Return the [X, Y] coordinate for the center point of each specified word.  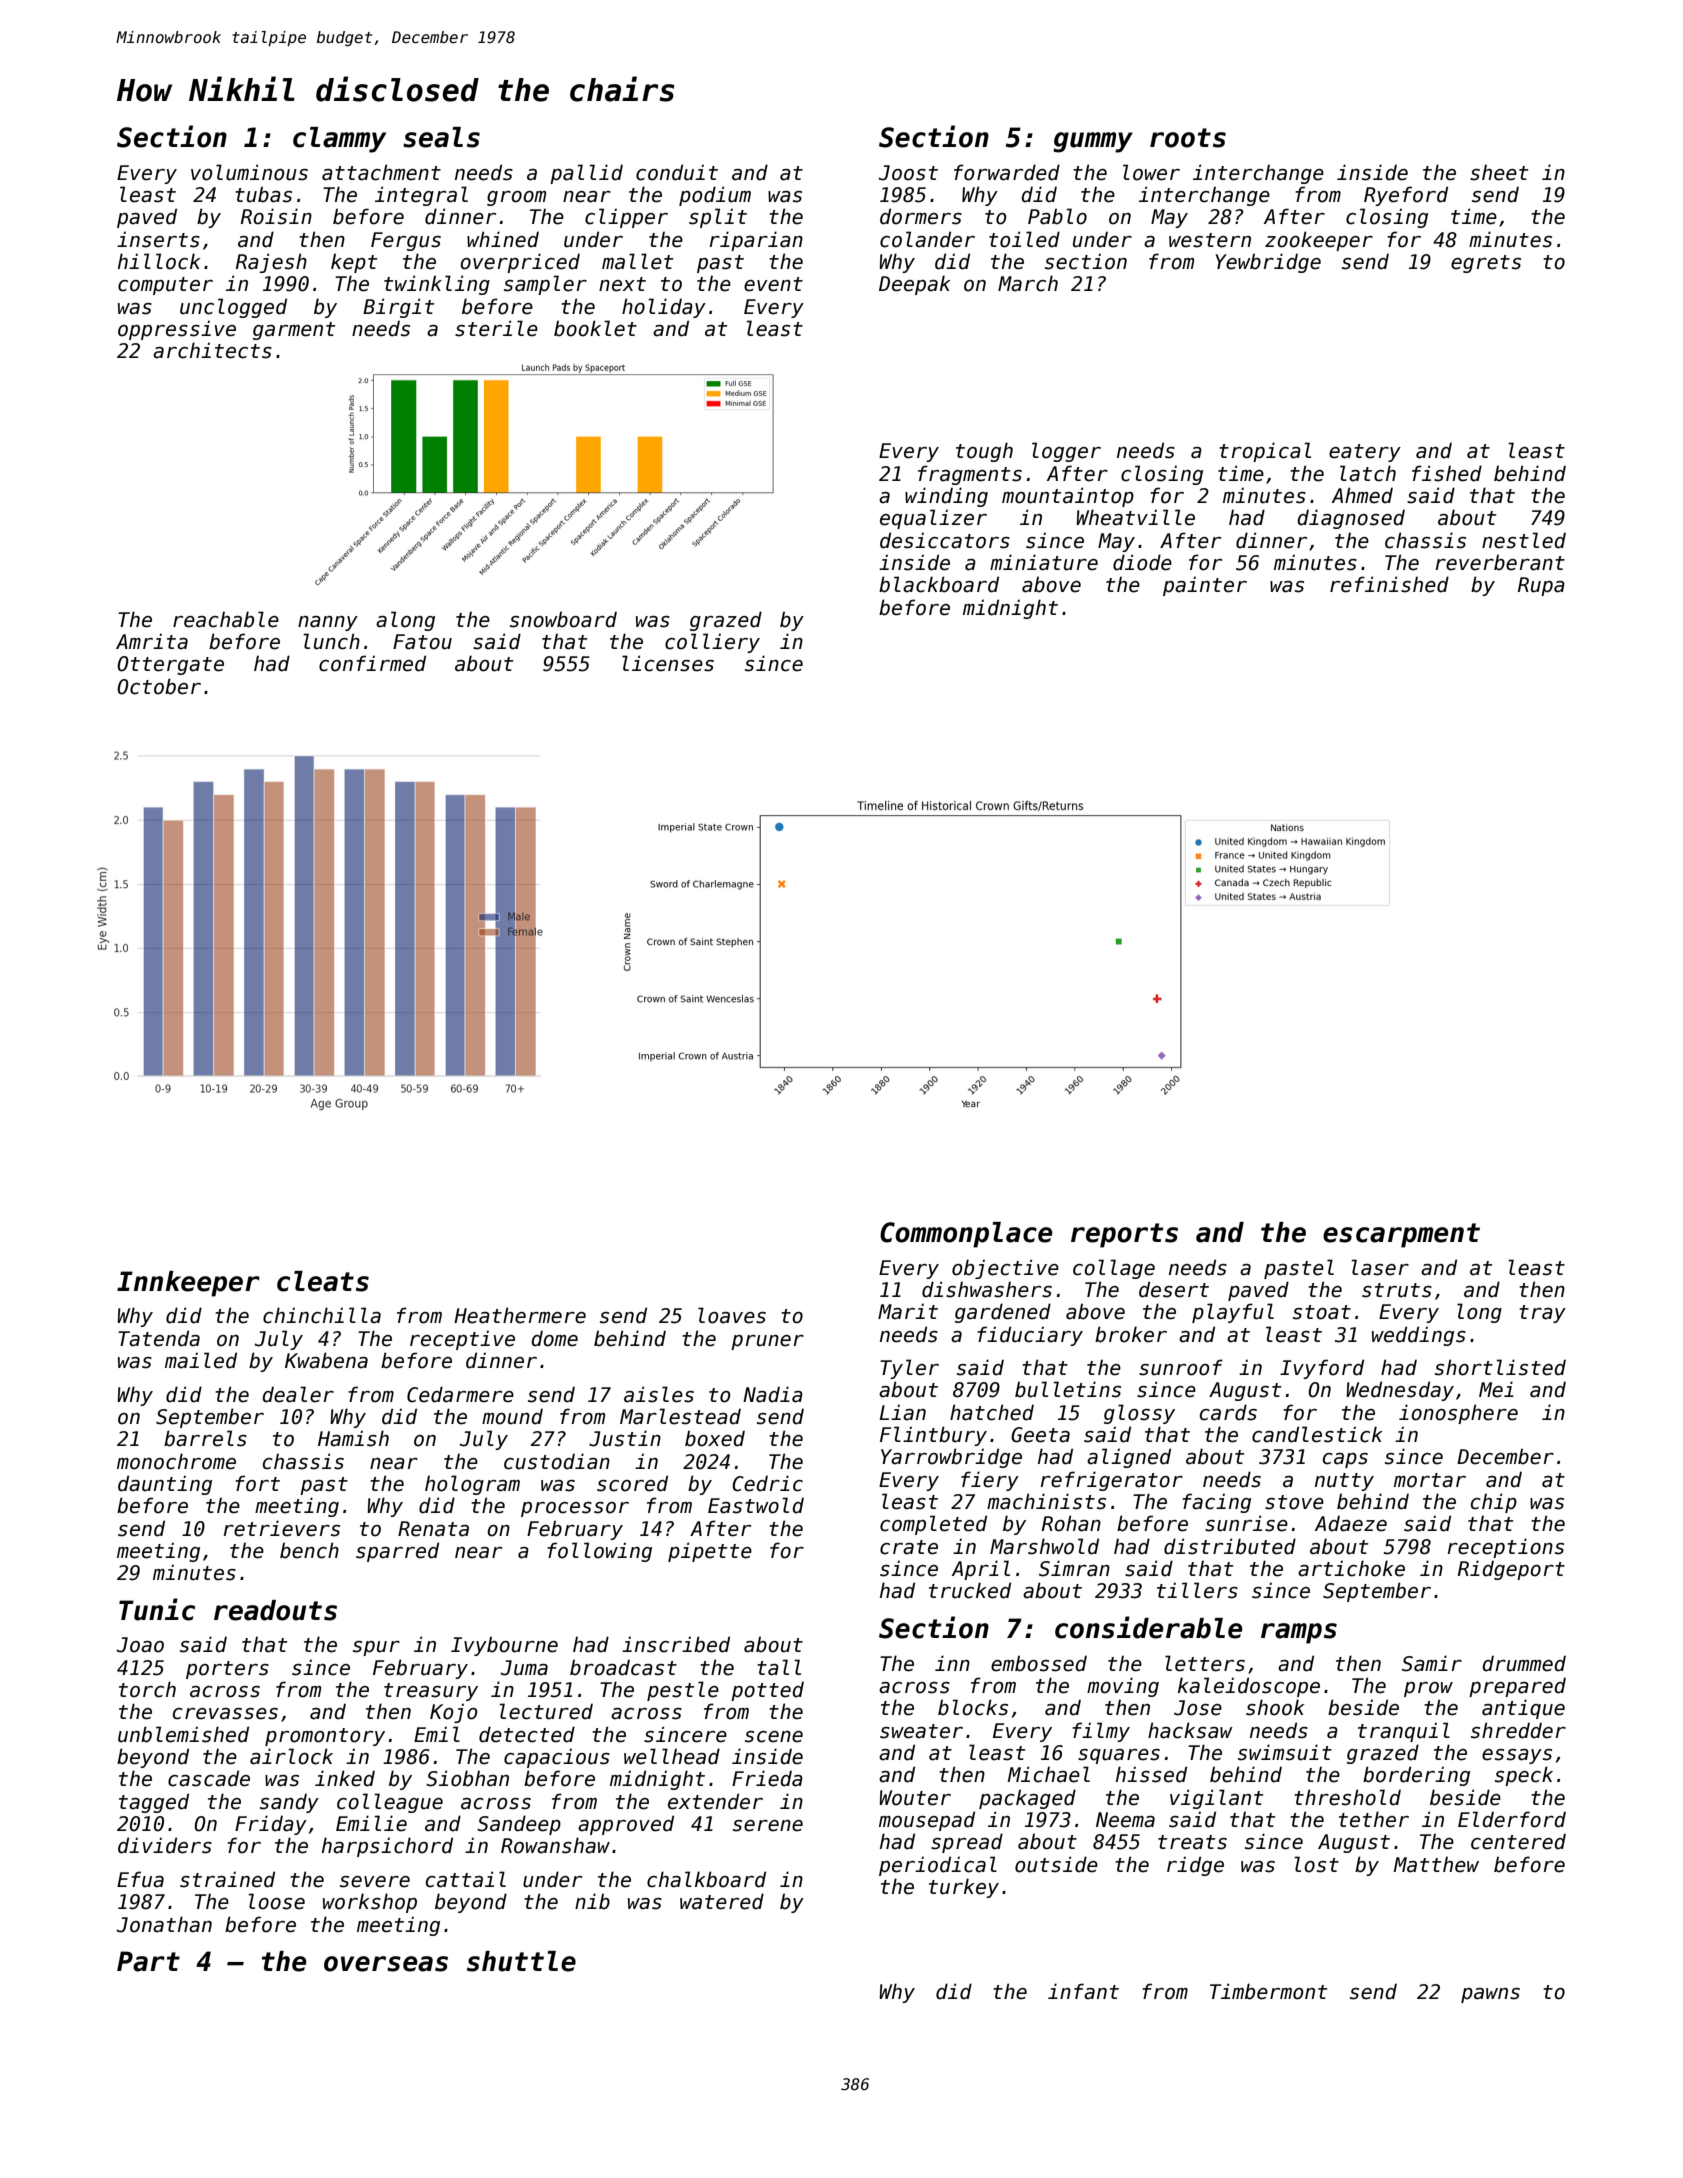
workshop [370, 1903]
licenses [668, 663]
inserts [158, 239]
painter [1205, 586]
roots [1188, 138]
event [773, 284]
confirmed [372, 663]
